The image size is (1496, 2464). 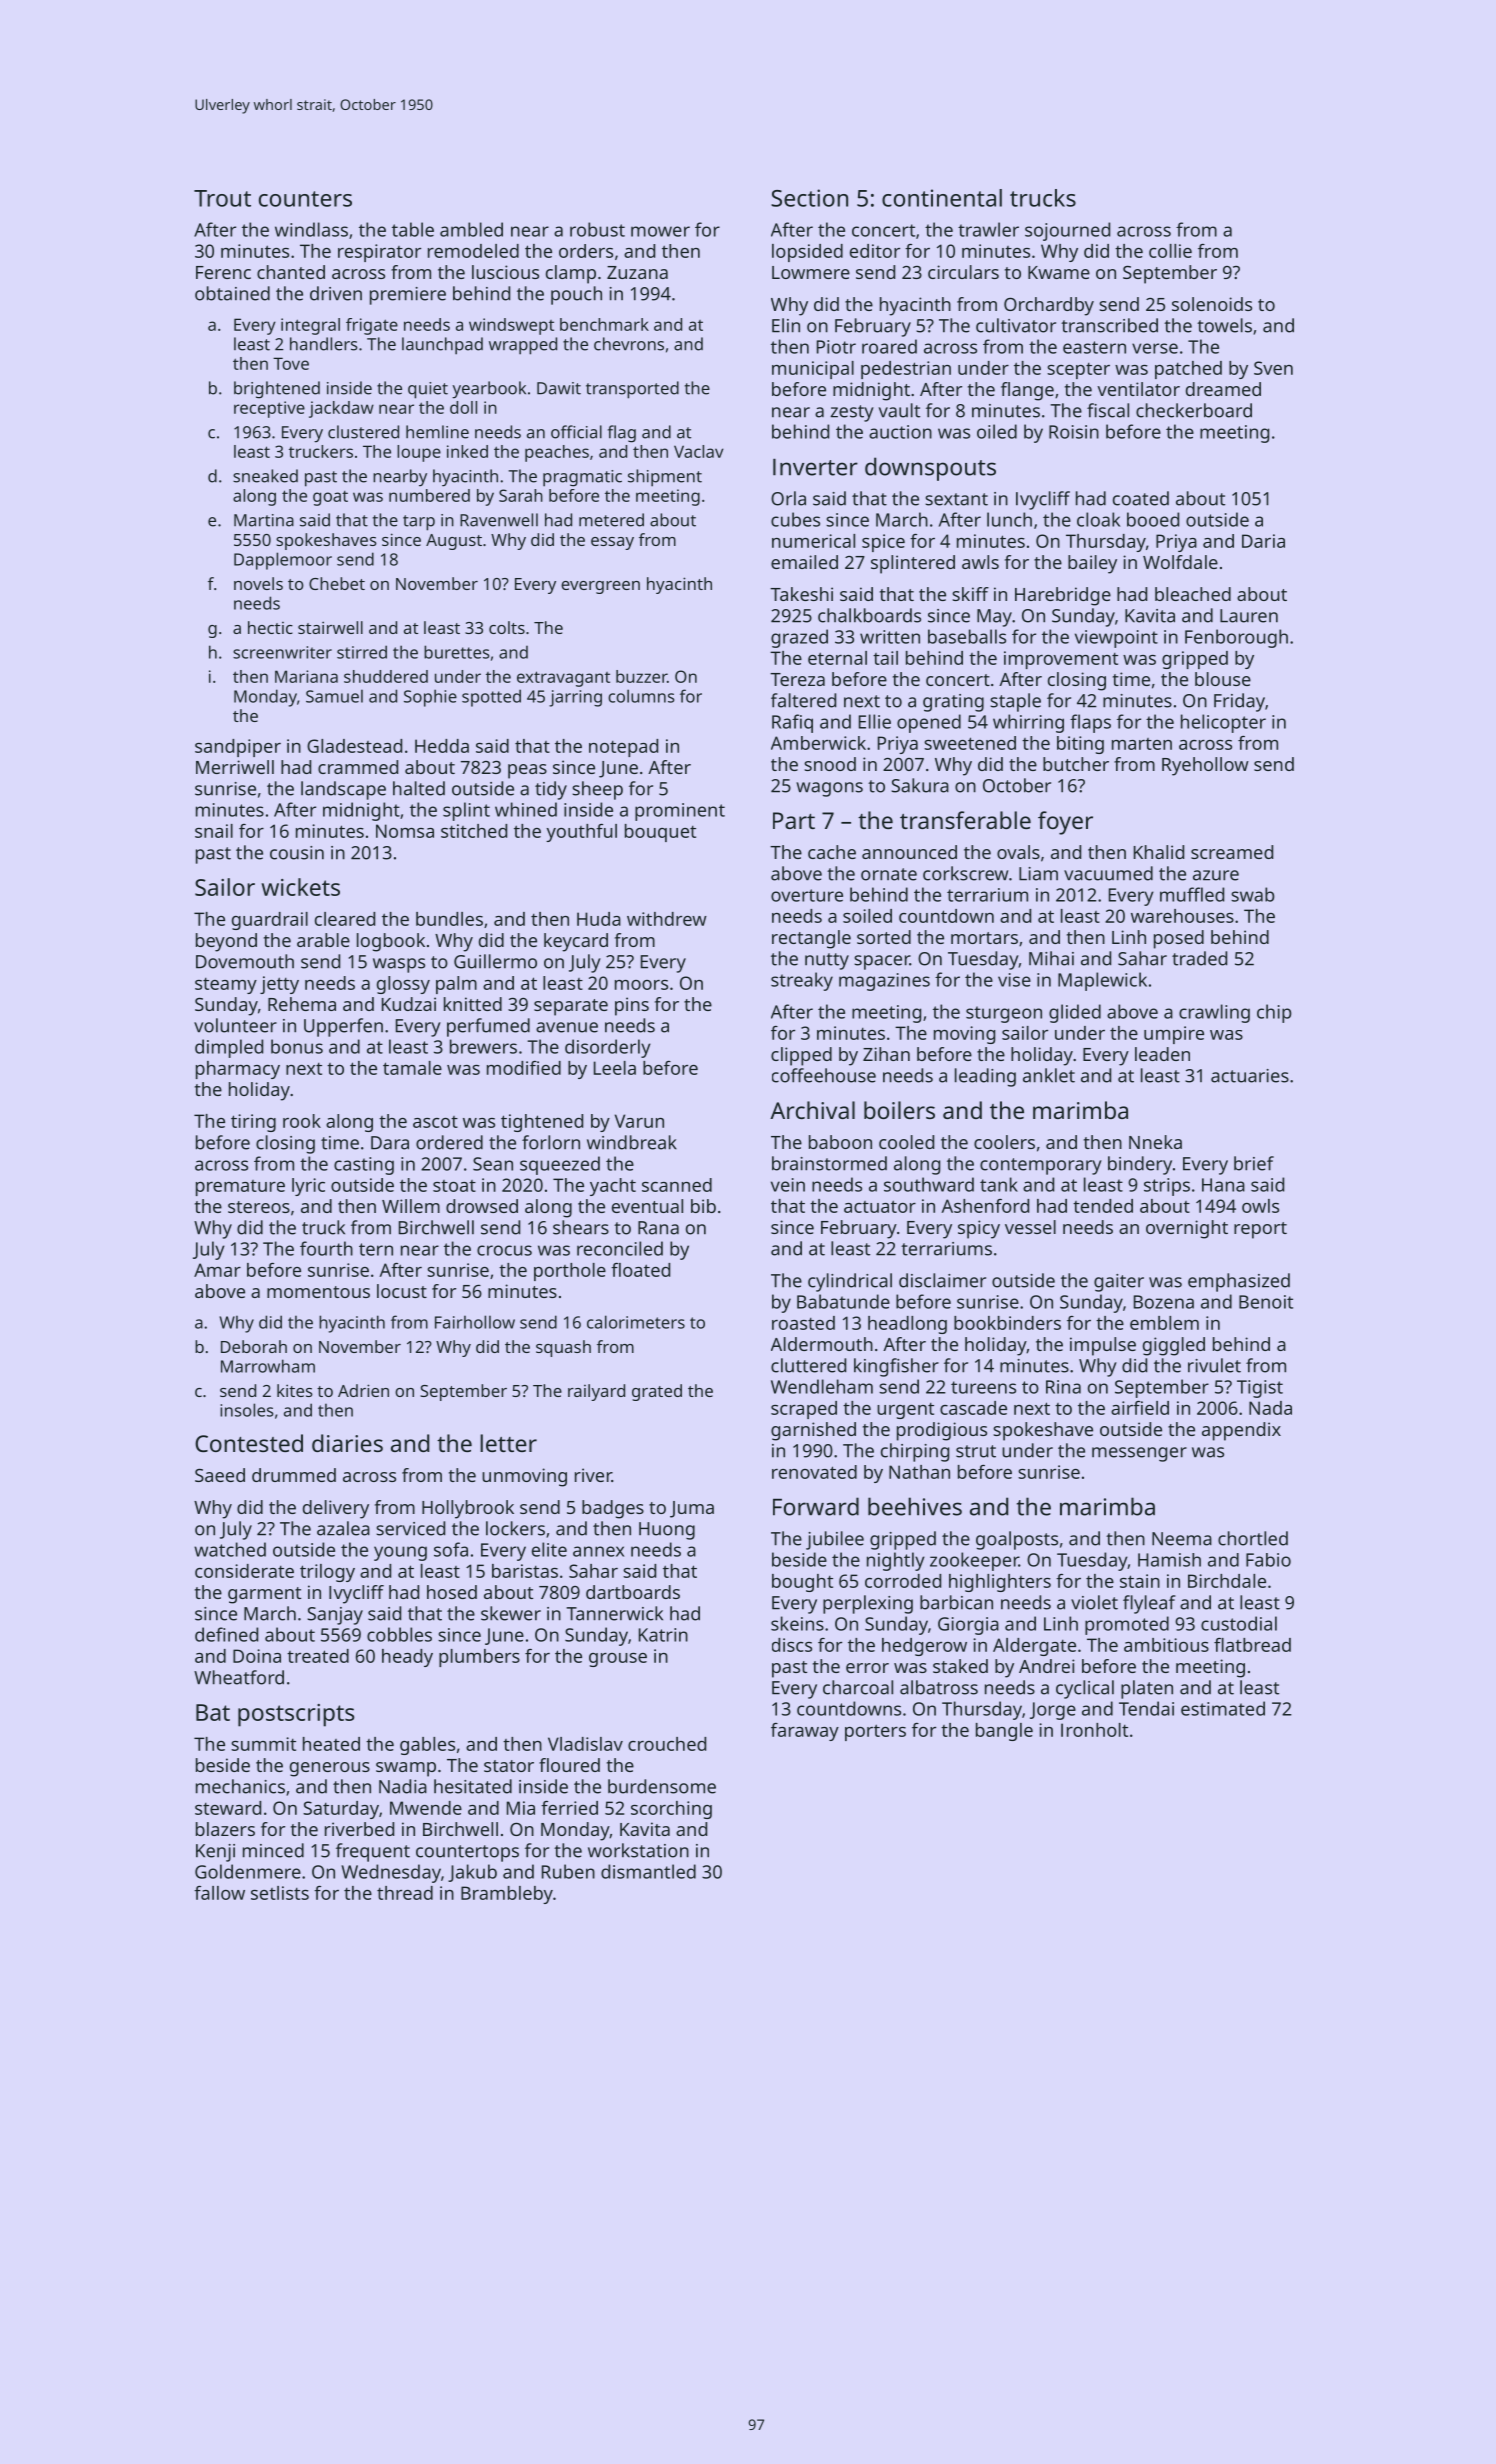 What do you see at coordinates (1227, 1581) in the document?
I see `Birchdale` at bounding box center [1227, 1581].
